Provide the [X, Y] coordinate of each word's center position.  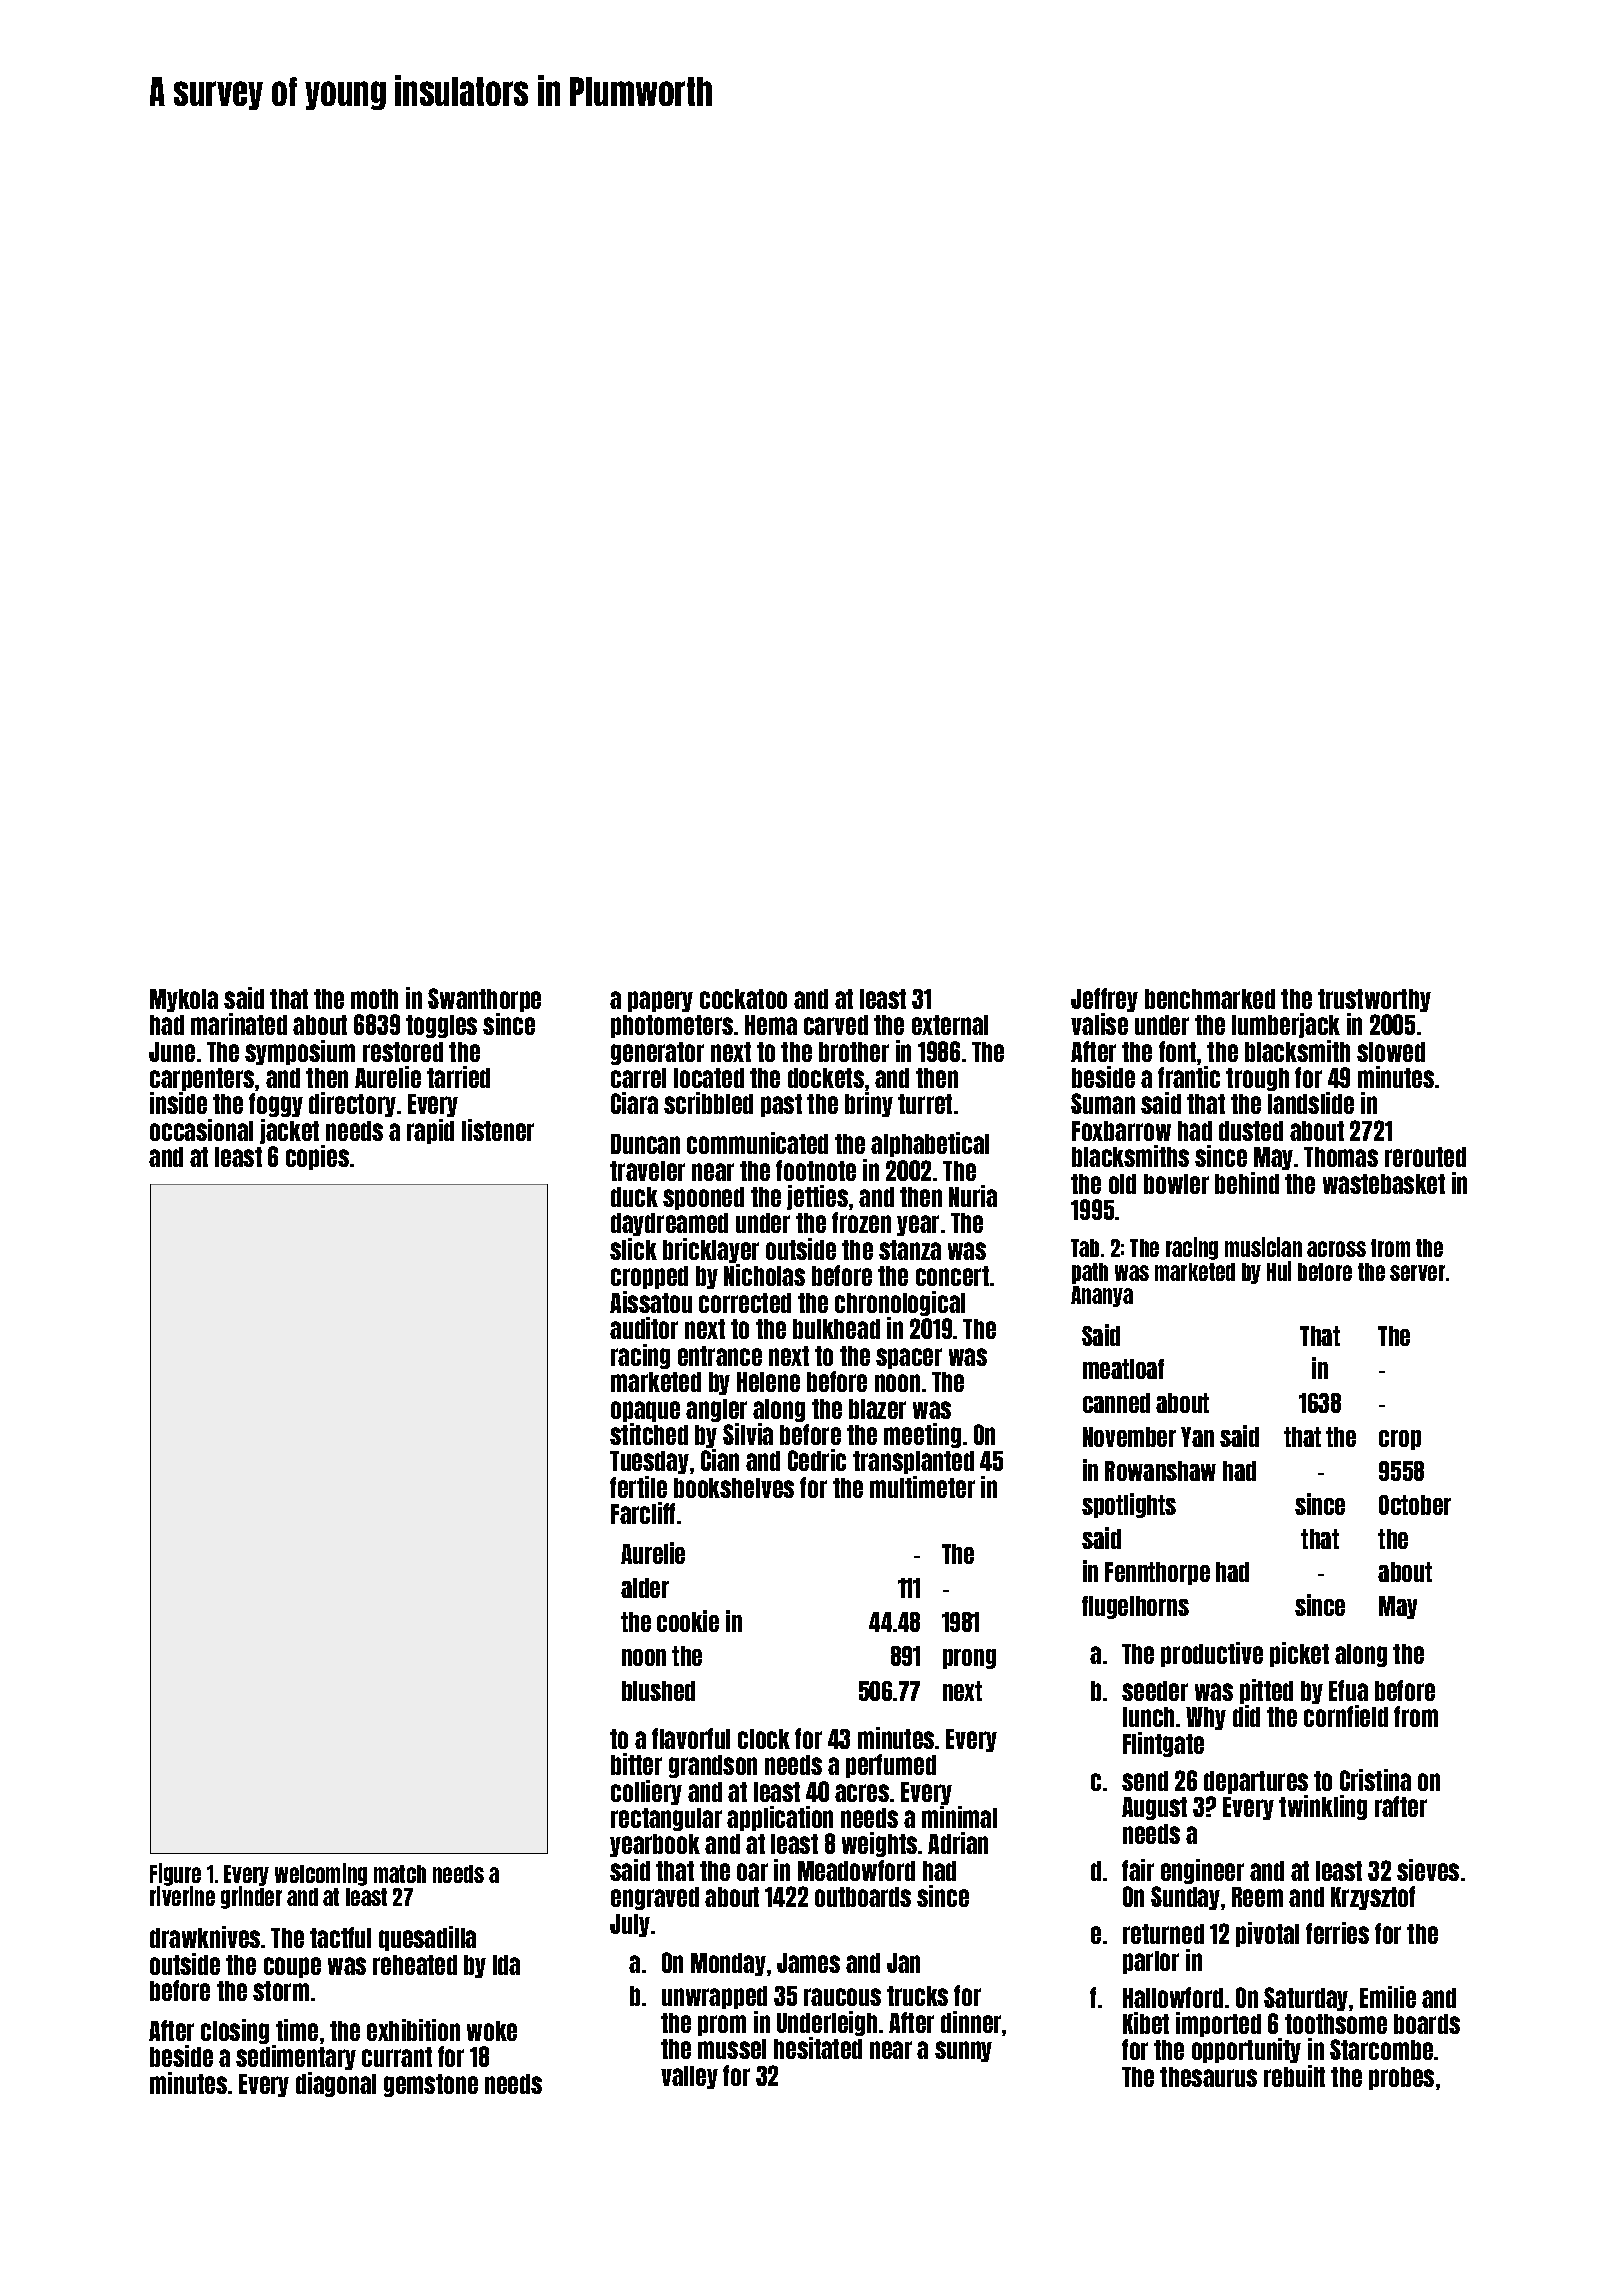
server [1417, 1273]
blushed [658, 1691]
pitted [1266, 1691]
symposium [300, 1052]
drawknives [205, 1937]
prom [722, 2025]
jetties [817, 1197]
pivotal [1267, 1934]
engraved [655, 1898]
